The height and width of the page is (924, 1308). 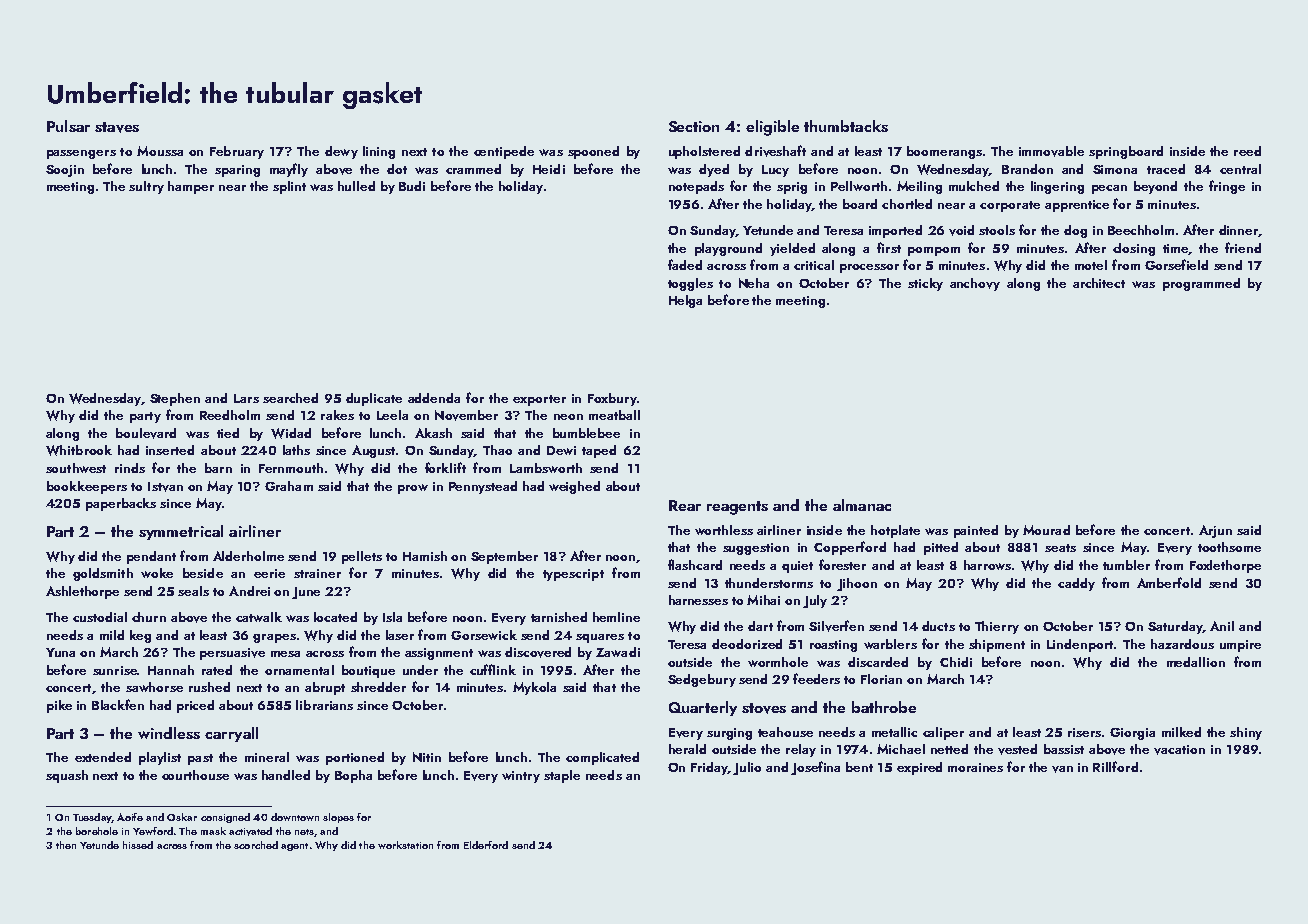 I want to click on Whitbrook, so click(x=79, y=450).
